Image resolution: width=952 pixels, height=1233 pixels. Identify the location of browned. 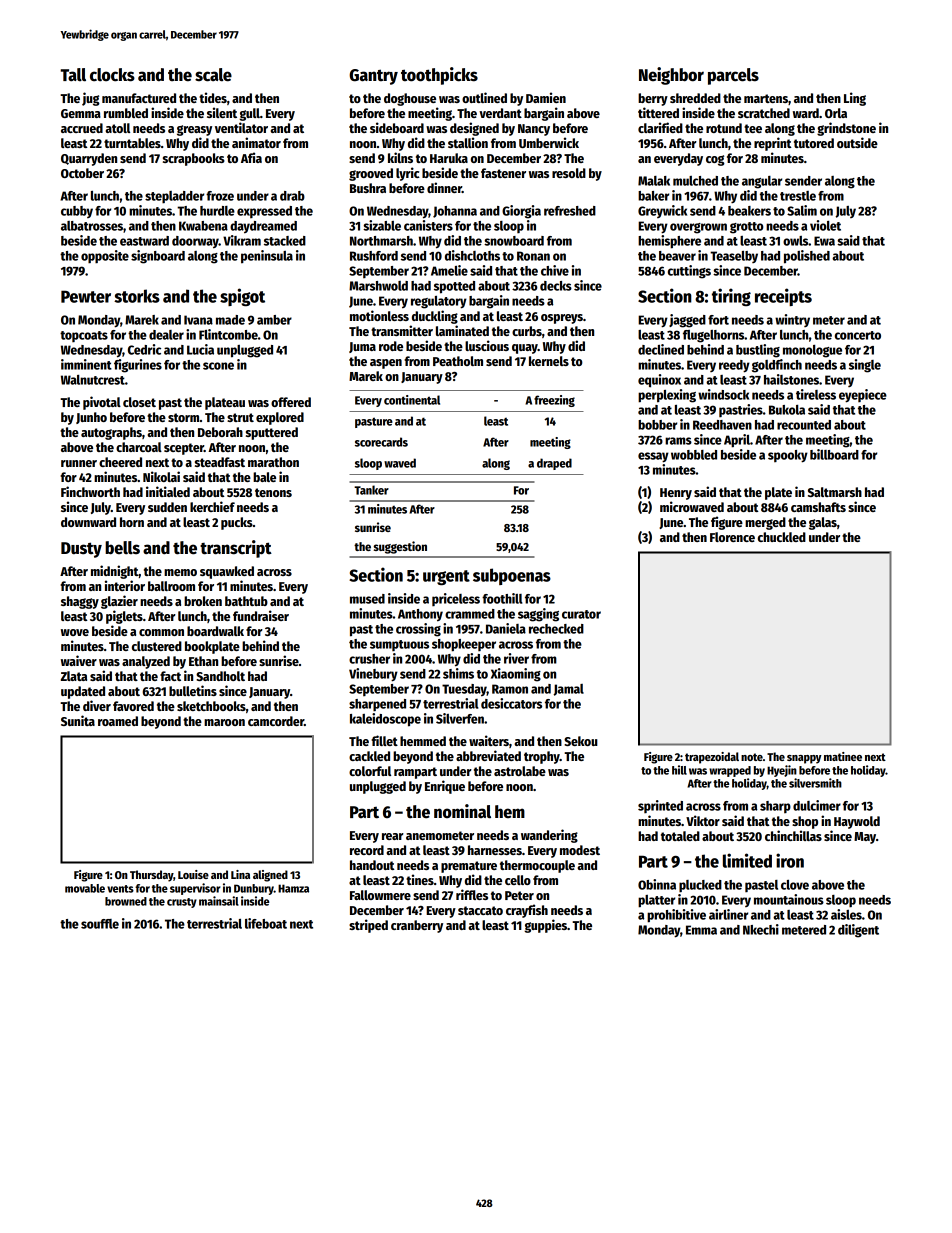
(126, 901).
